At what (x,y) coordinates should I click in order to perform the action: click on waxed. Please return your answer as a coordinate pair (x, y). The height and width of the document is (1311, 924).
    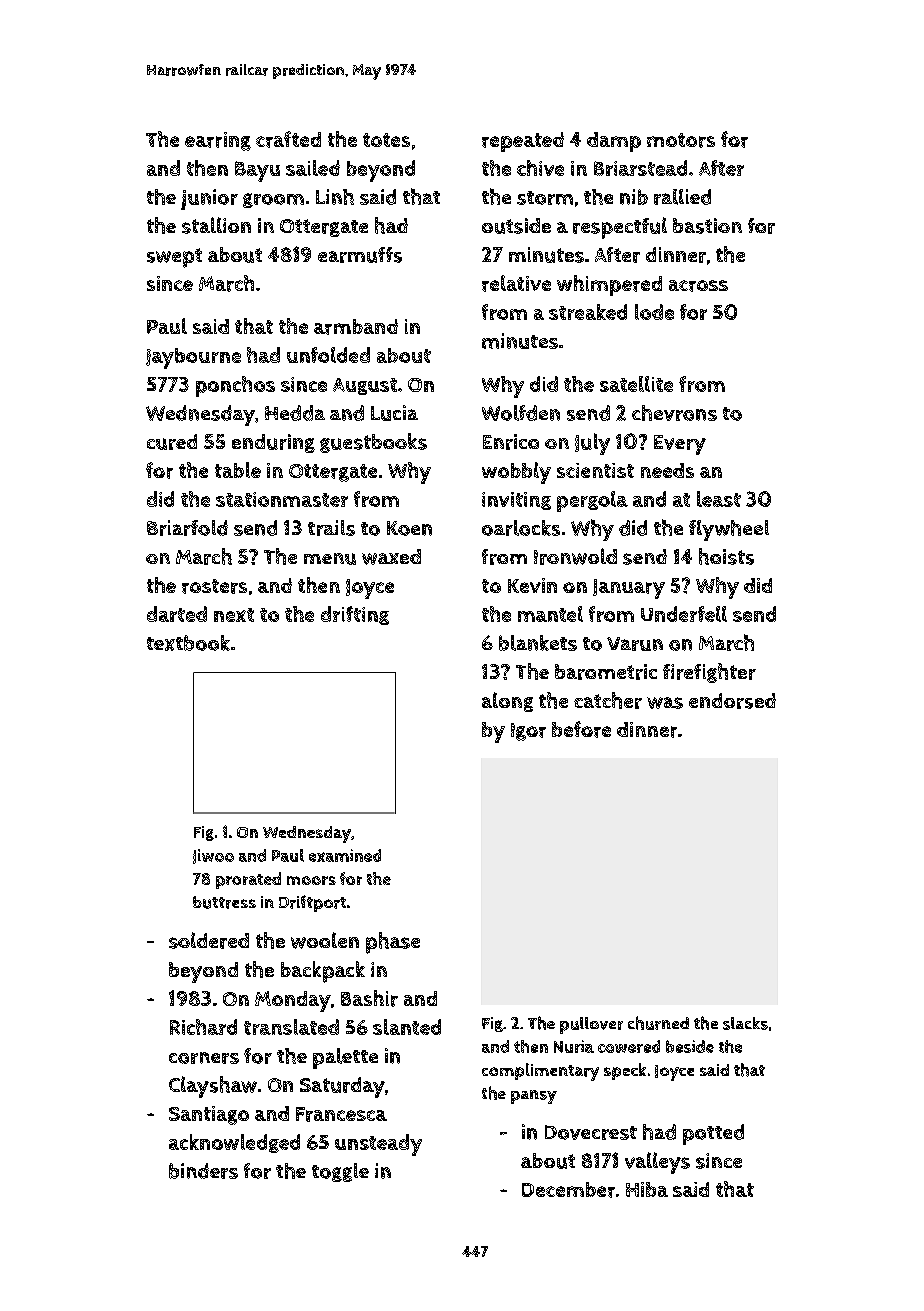
    Looking at the image, I should click on (391, 557).
